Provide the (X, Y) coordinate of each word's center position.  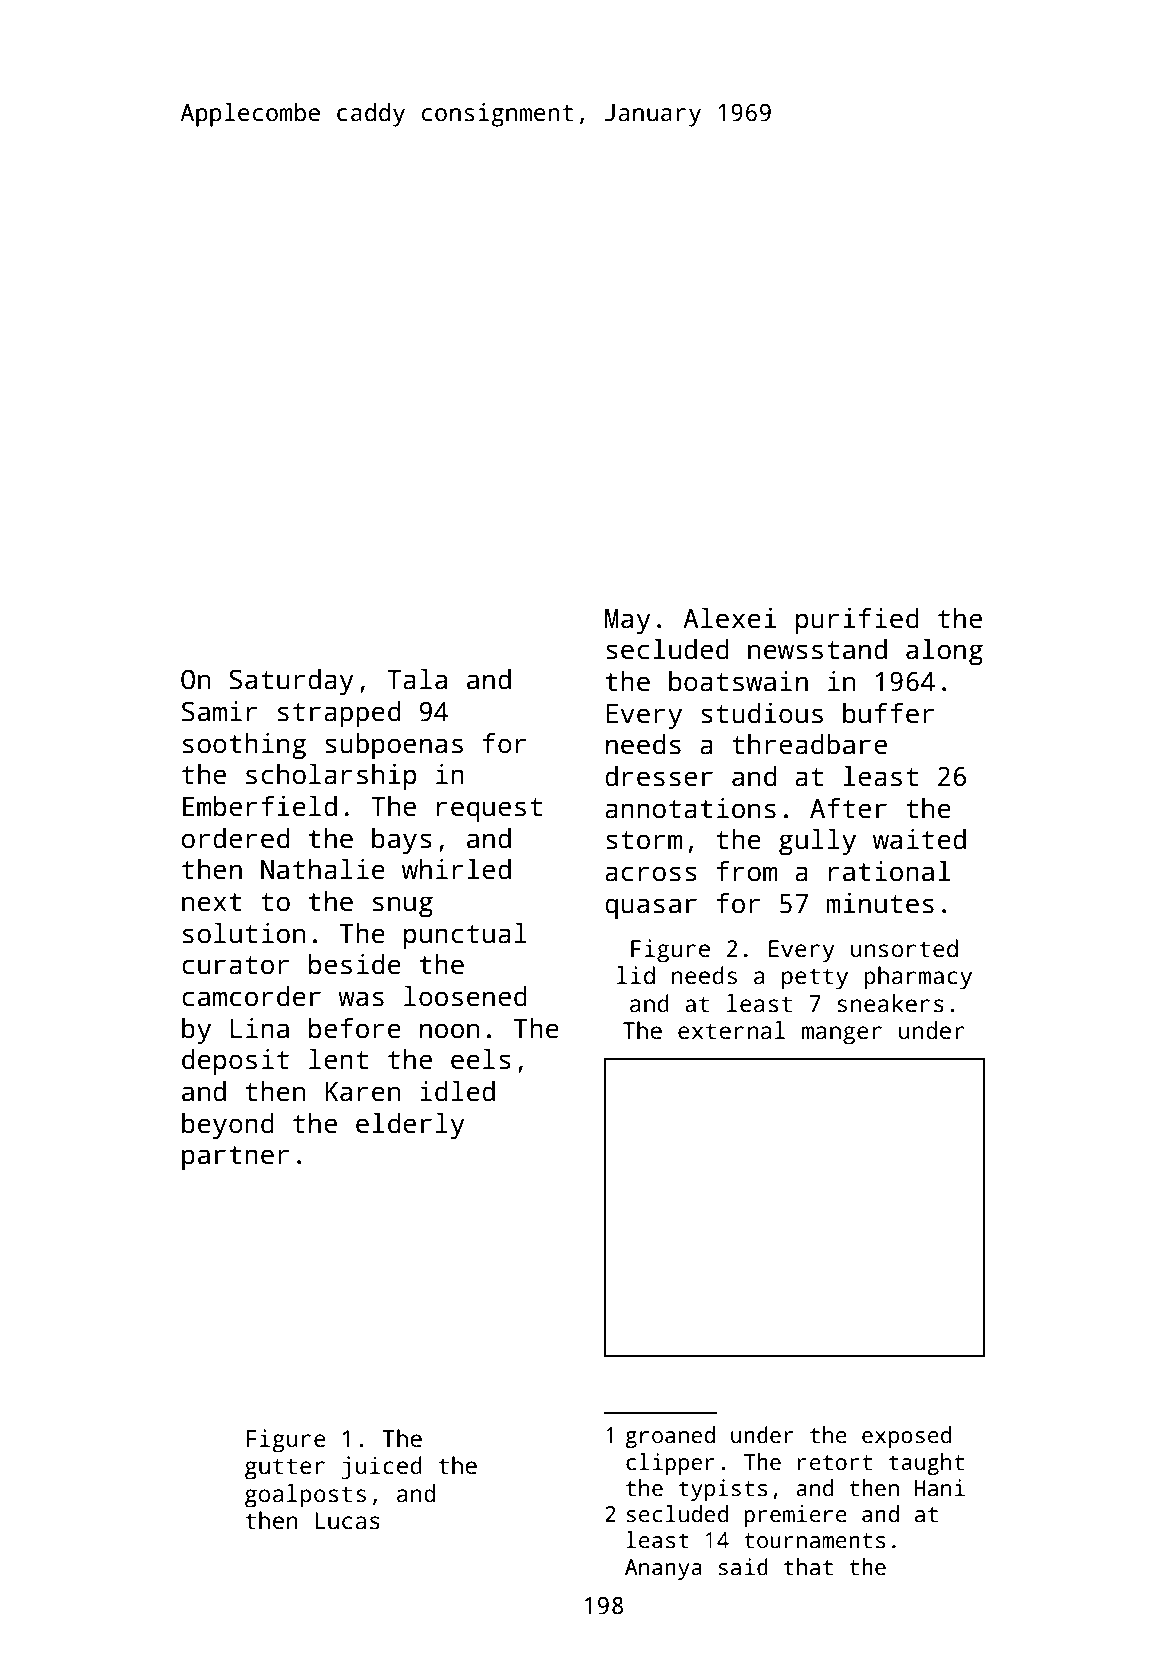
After (848, 808)
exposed (906, 1437)
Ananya (663, 1569)
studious (762, 713)
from (746, 871)
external (732, 1030)
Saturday (291, 682)
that (808, 1567)
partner (235, 1158)
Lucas (347, 1521)
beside (355, 964)
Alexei (730, 618)
